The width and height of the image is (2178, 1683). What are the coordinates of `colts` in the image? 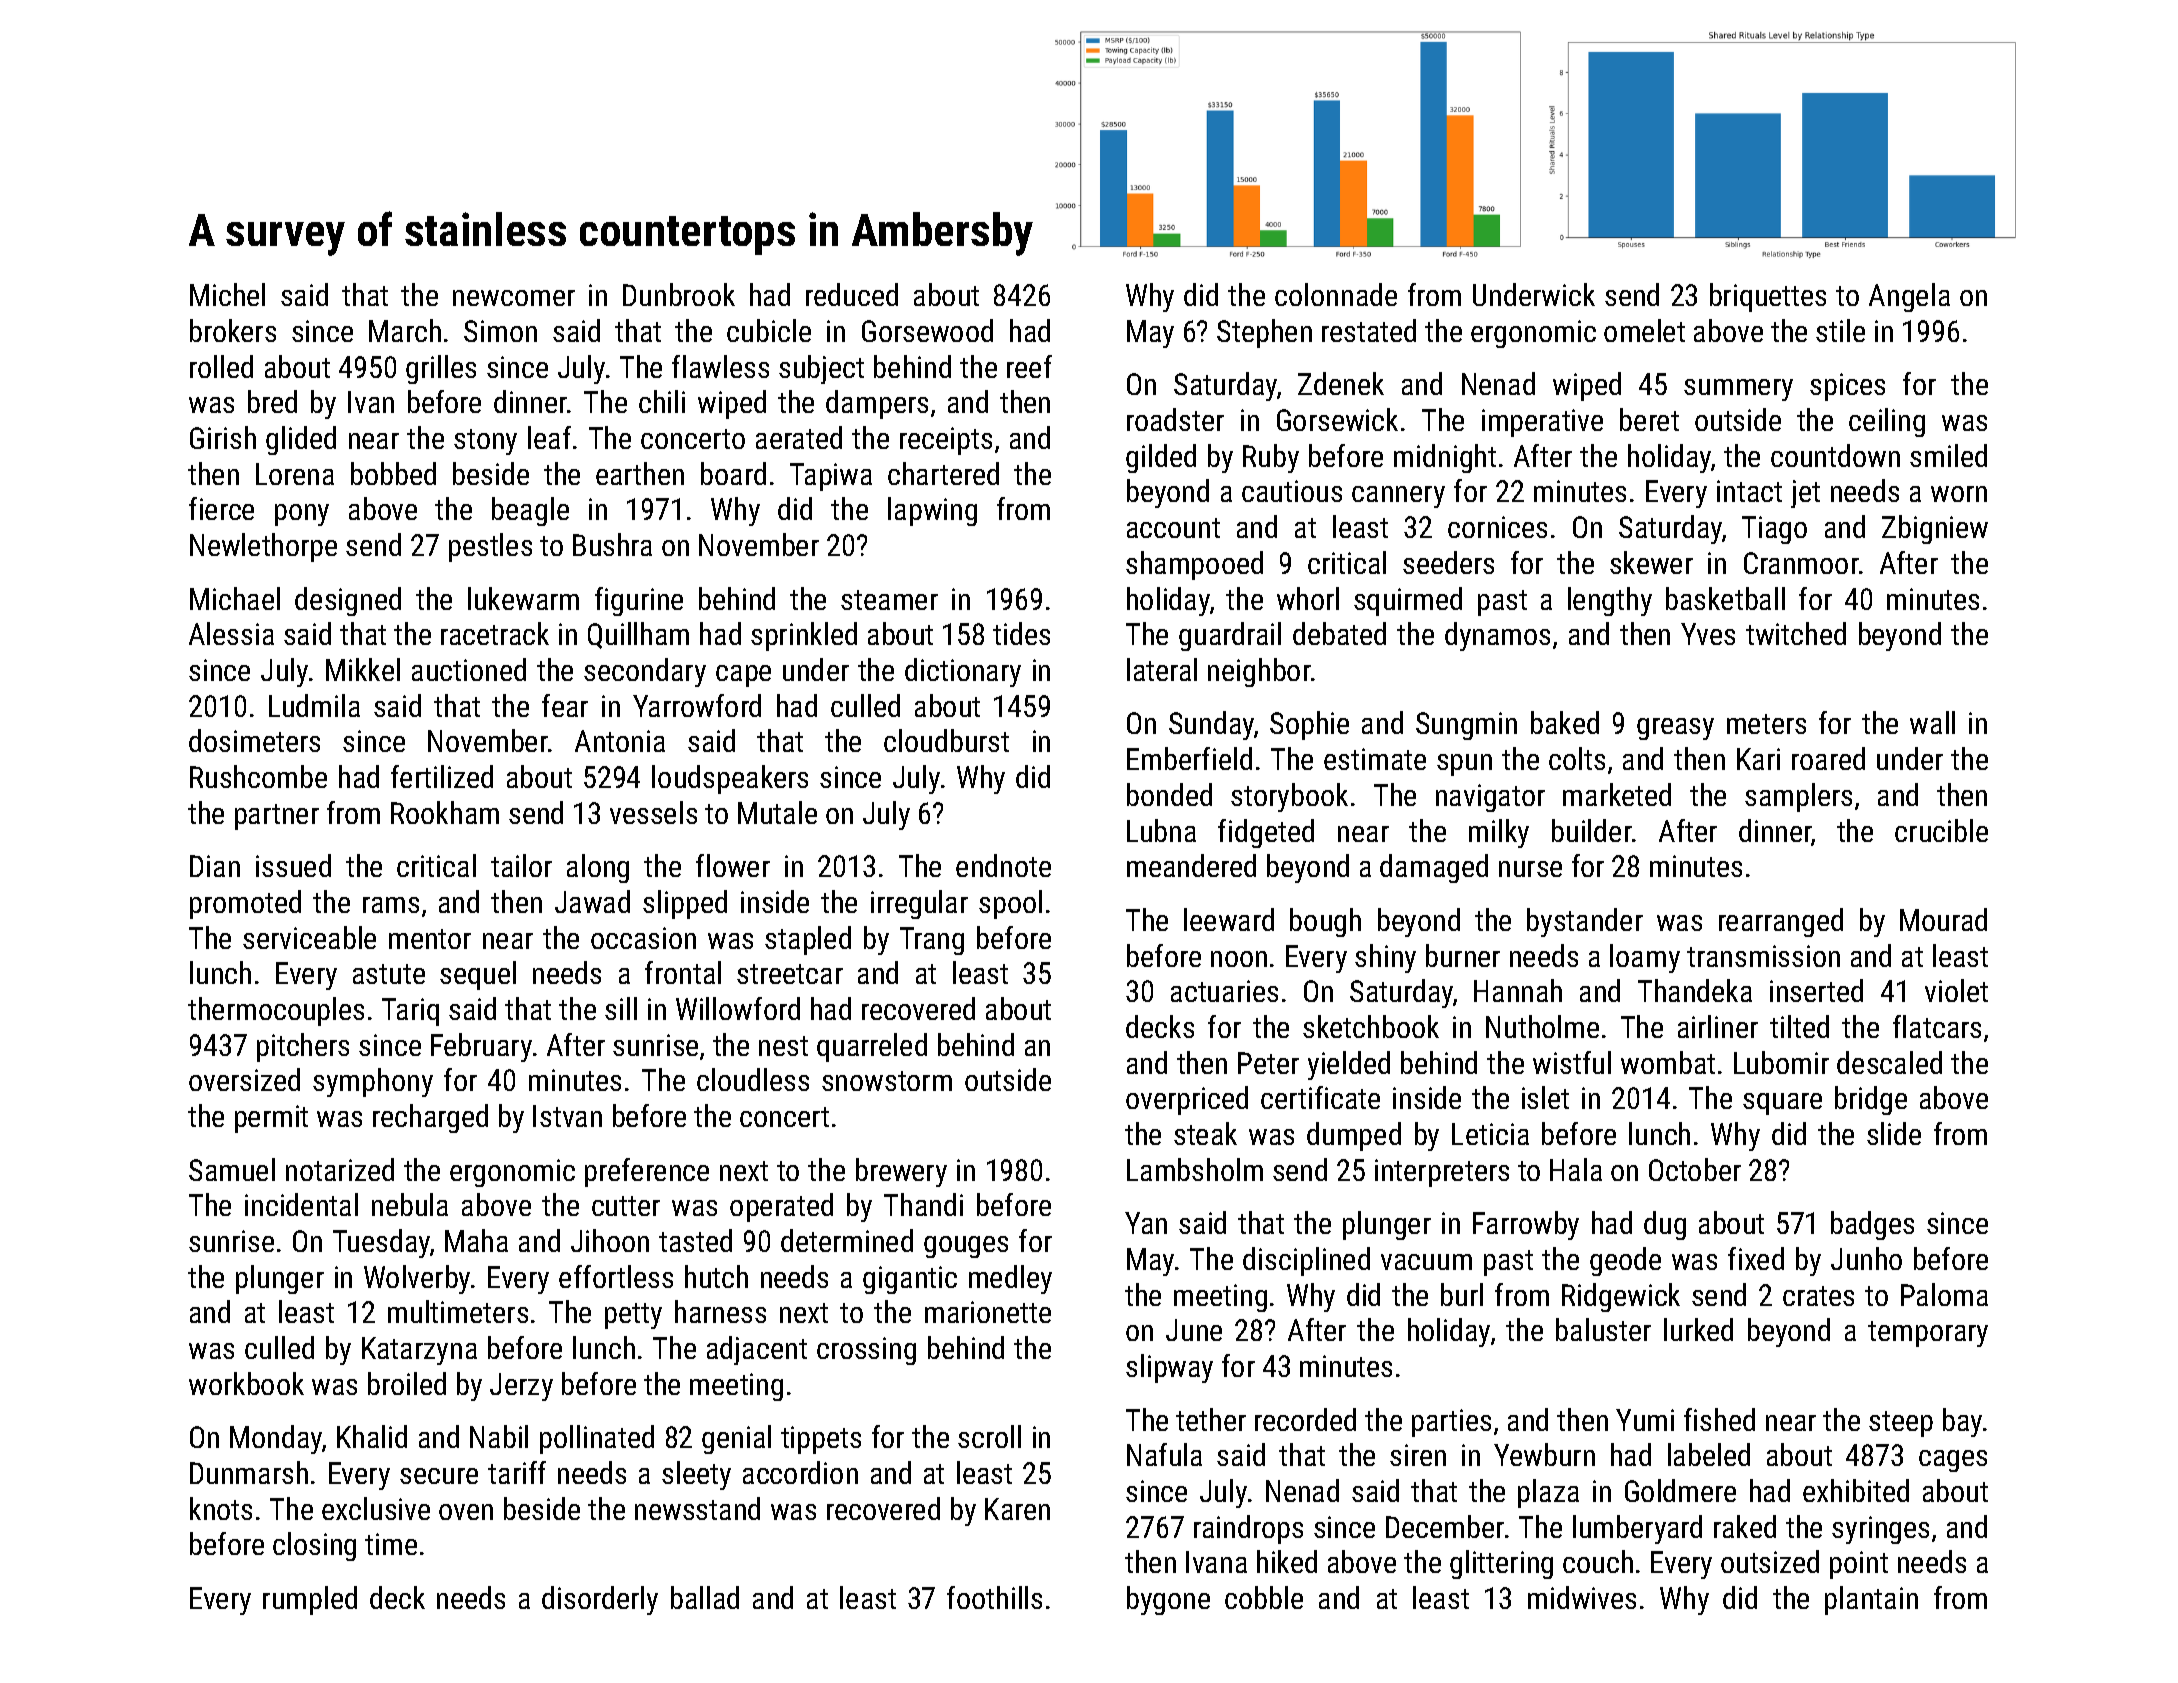 It's located at (1577, 758).
